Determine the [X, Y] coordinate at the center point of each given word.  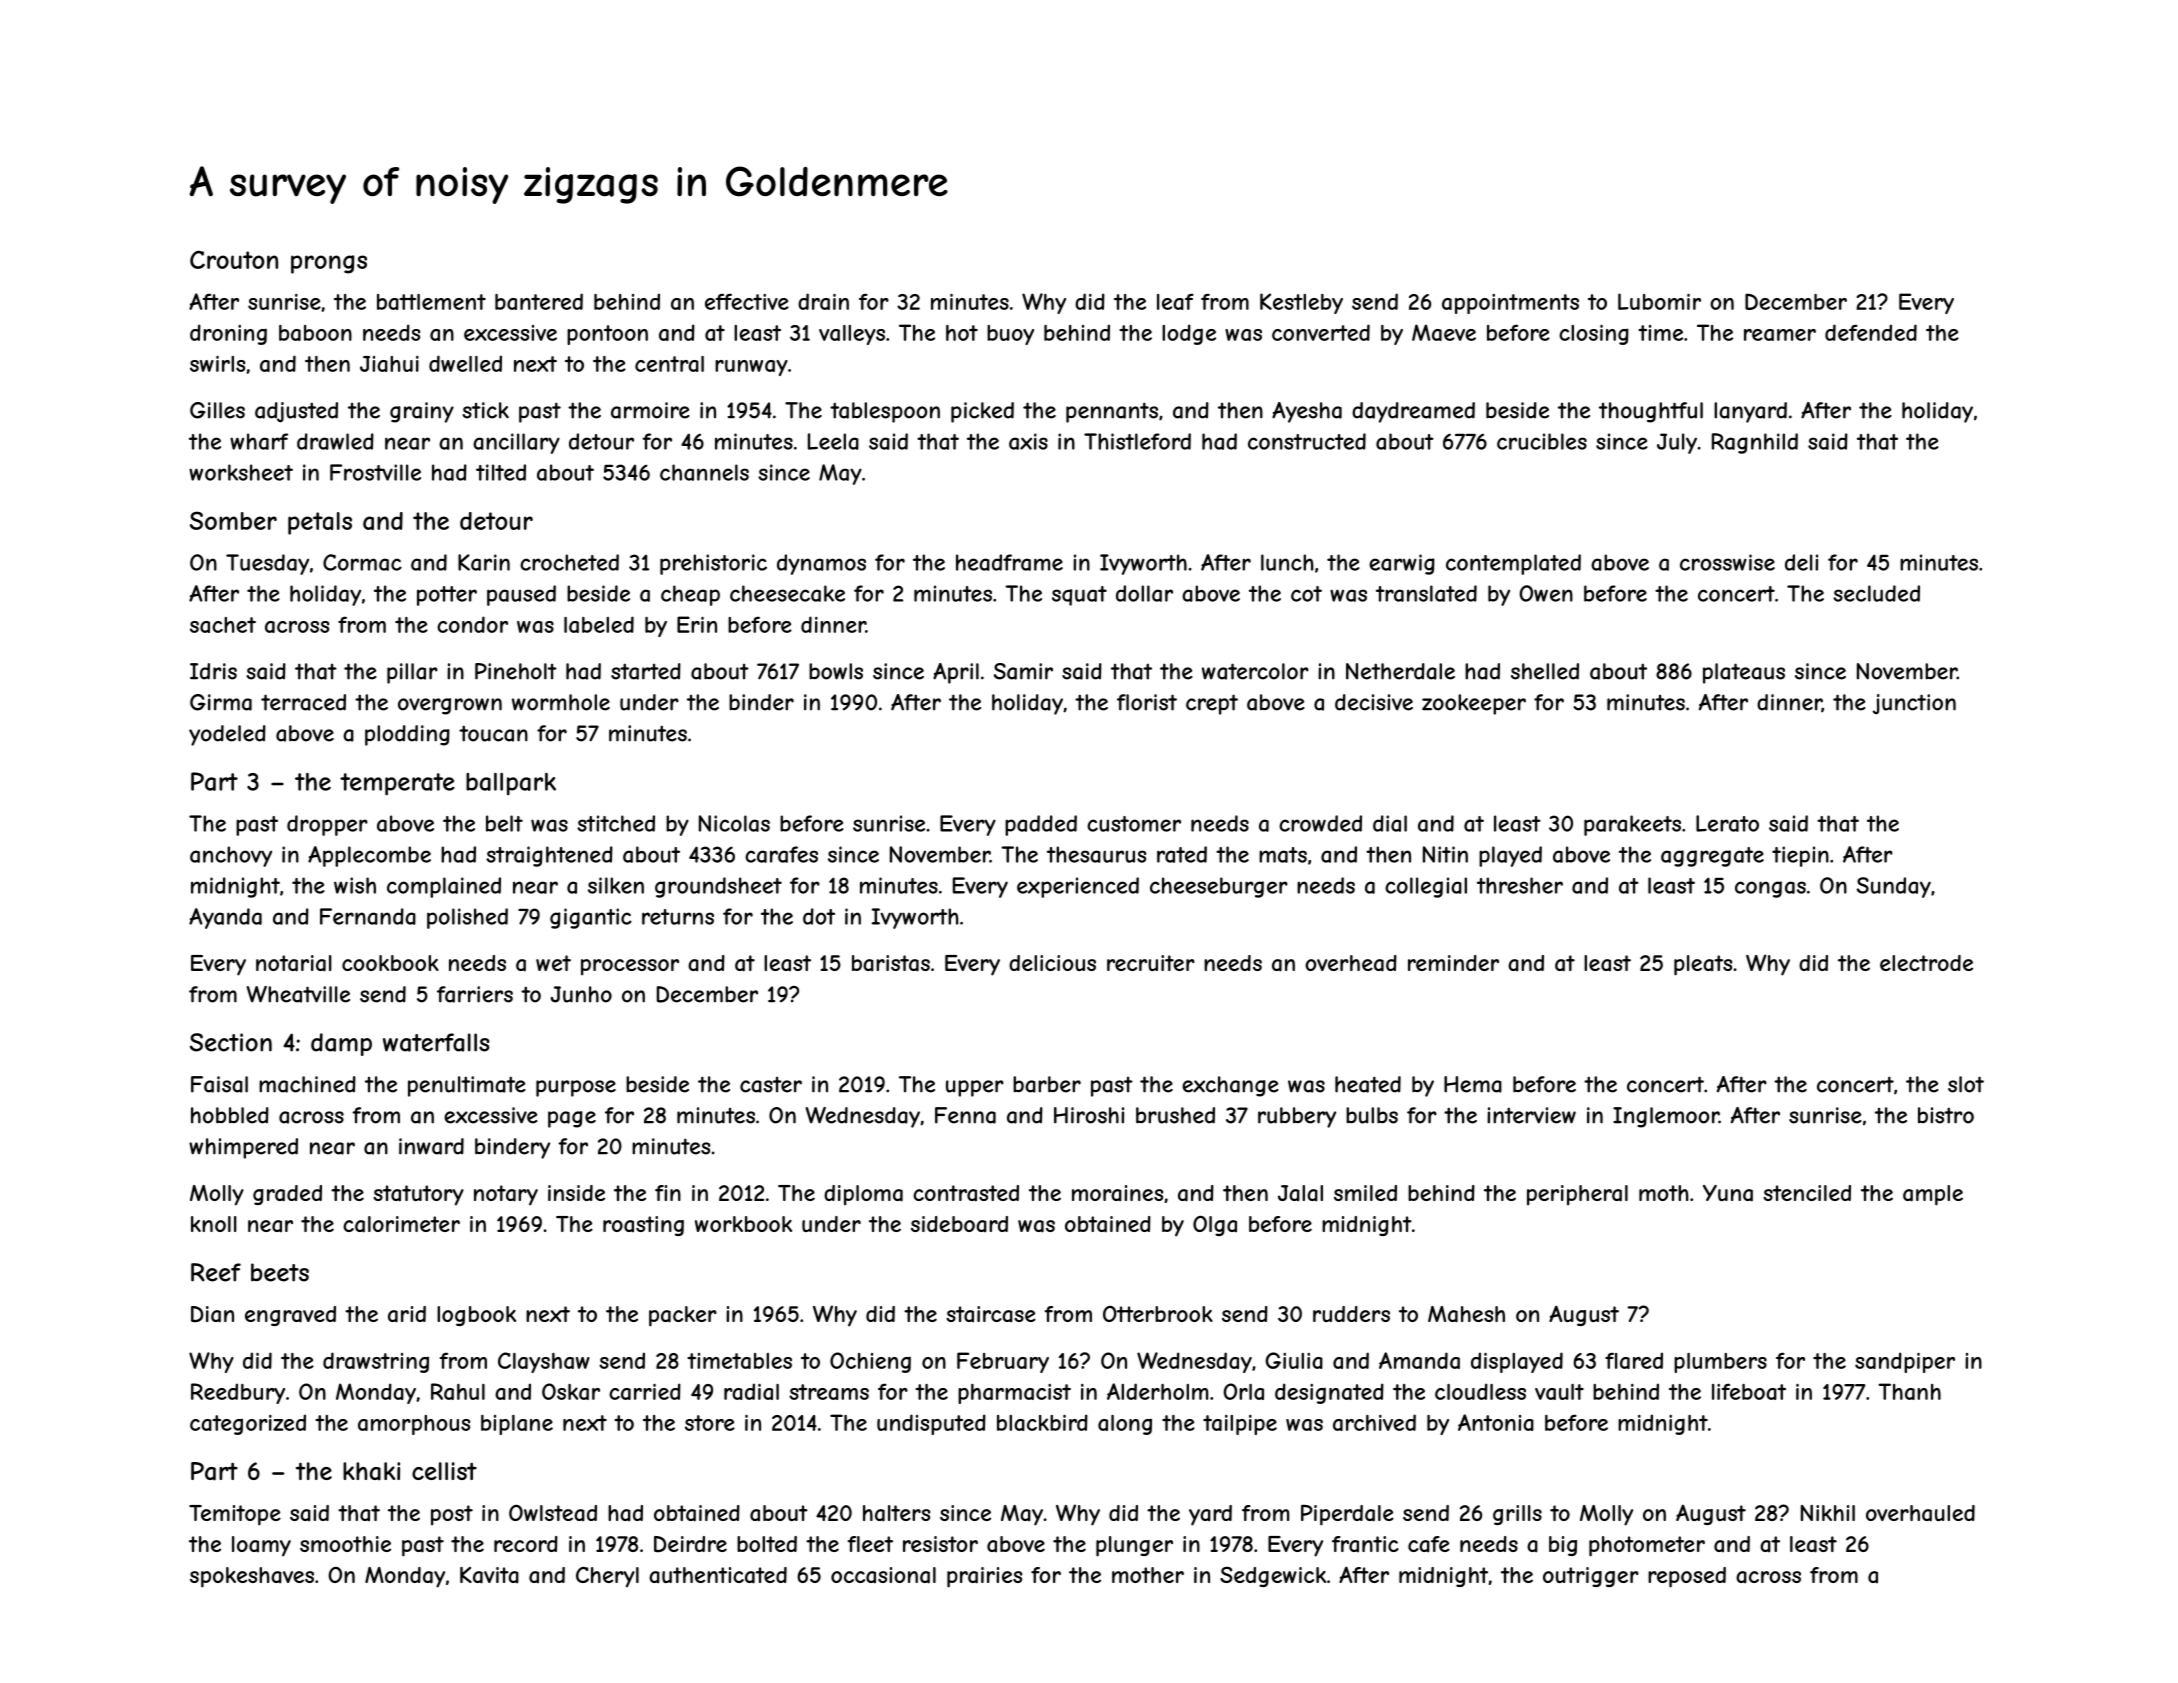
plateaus [1744, 673]
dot [819, 916]
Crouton [234, 259]
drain [823, 301]
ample [1933, 1195]
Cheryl [607, 1577]
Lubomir [1659, 301]
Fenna [965, 1115]
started [646, 671]
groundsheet [718, 887]
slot [1966, 1084]
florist [1147, 702]
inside [576, 1193]
